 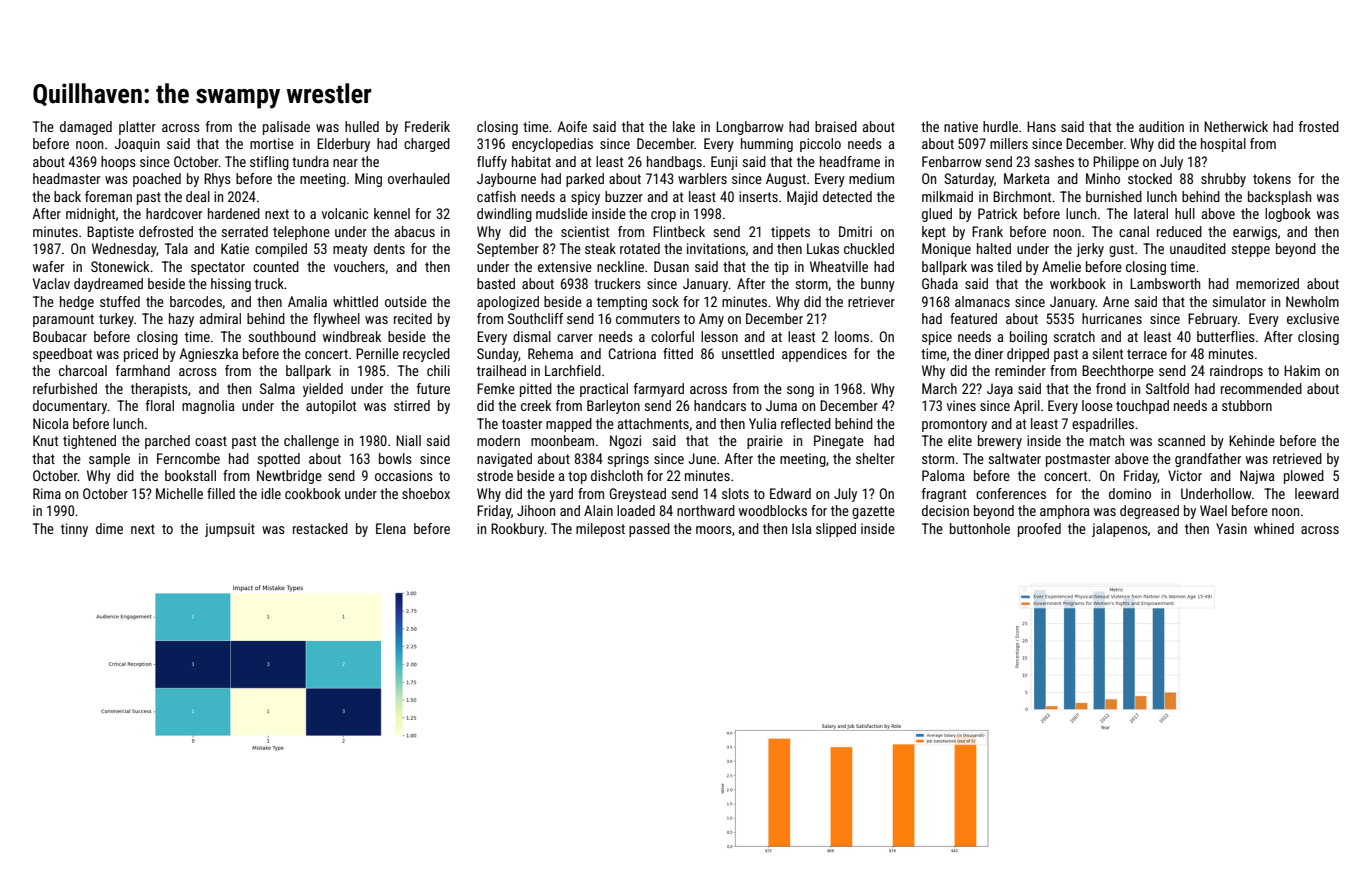 What do you see at coordinates (137, 145) in the screenshot?
I see `Joaquin` at bounding box center [137, 145].
